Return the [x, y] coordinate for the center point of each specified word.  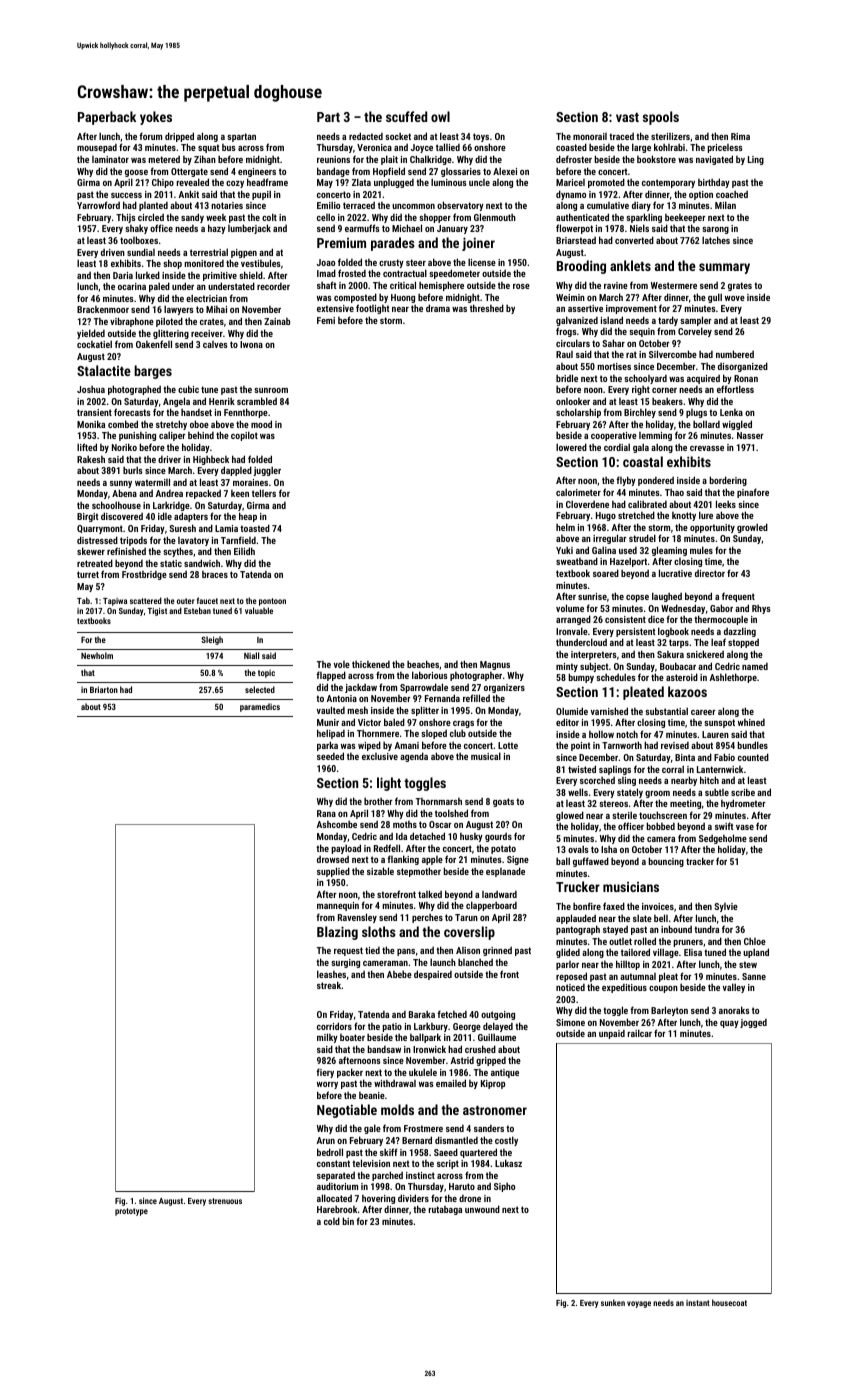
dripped [179, 137]
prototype [131, 1212]
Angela [176, 402]
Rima [740, 136]
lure [706, 515]
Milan [725, 205]
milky [327, 1038]
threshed [487, 308]
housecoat [729, 1302]
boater [352, 1037]
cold [332, 1221]
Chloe [755, 941]
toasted [255, 528]
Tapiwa [115, 602]
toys [481, 138]
